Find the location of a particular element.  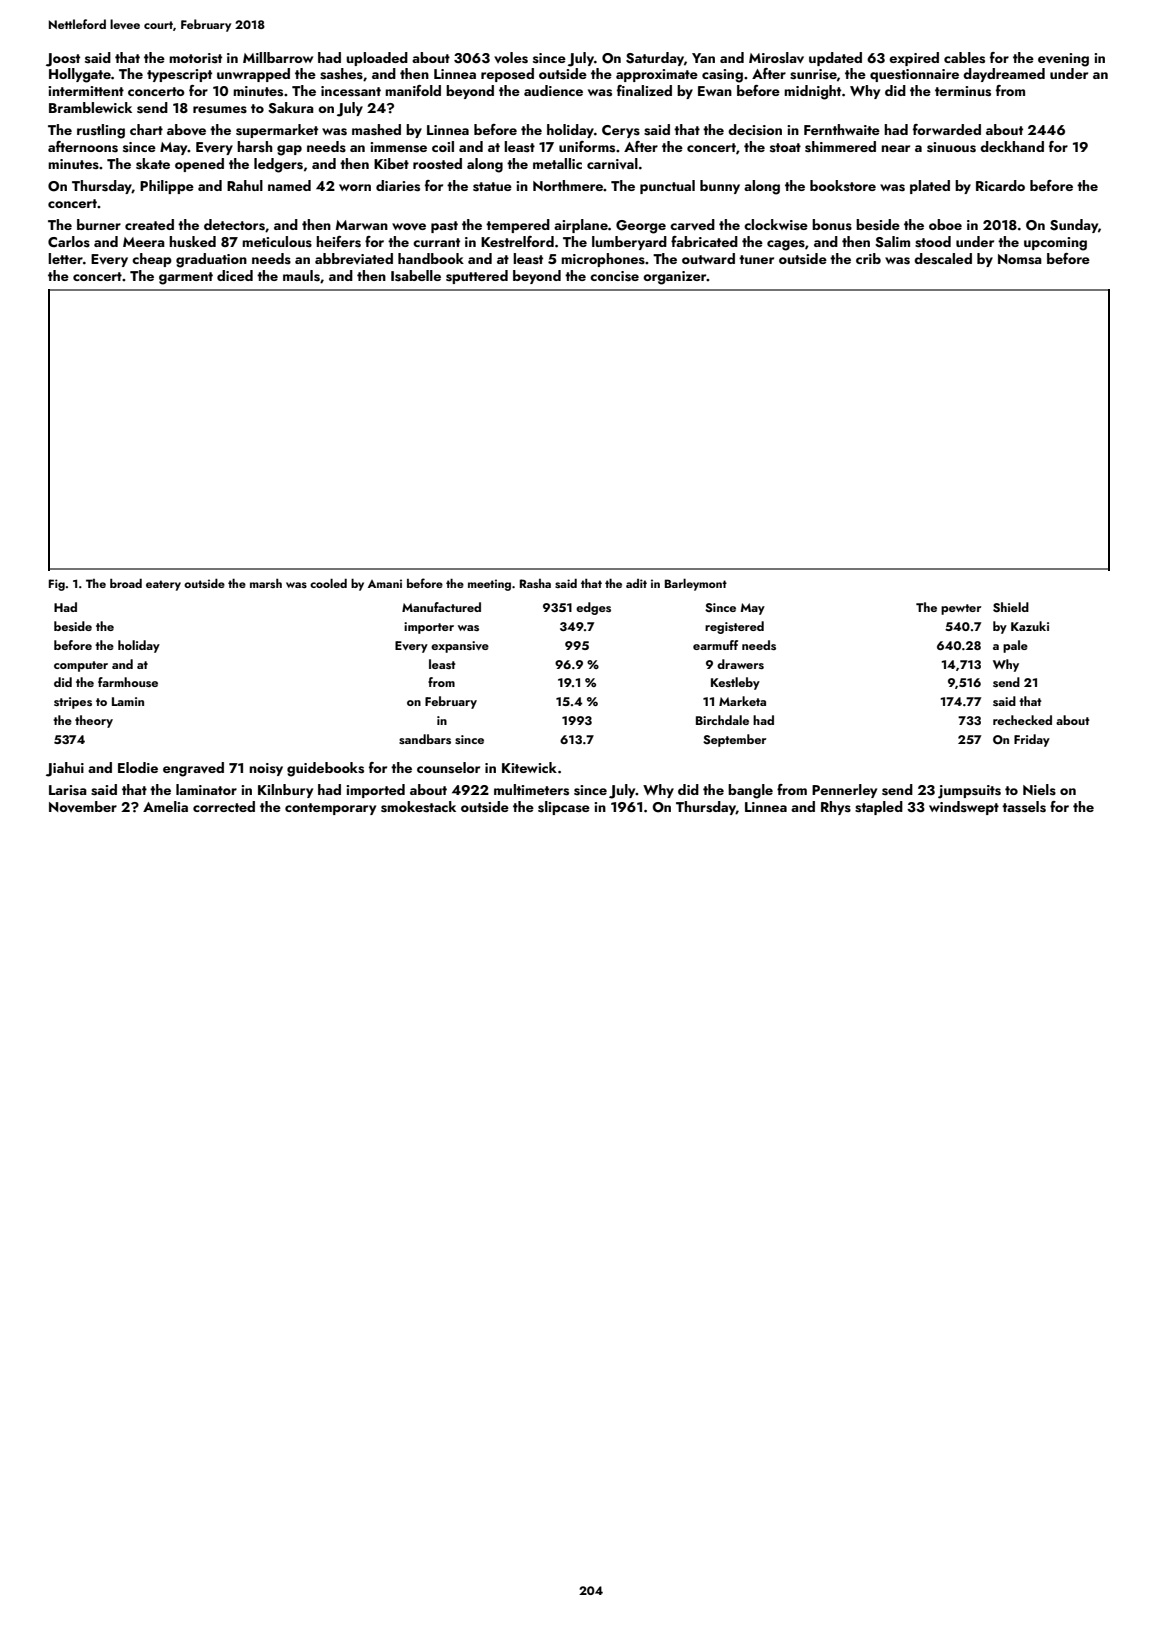

carved is located at coordinates (692, 225).
